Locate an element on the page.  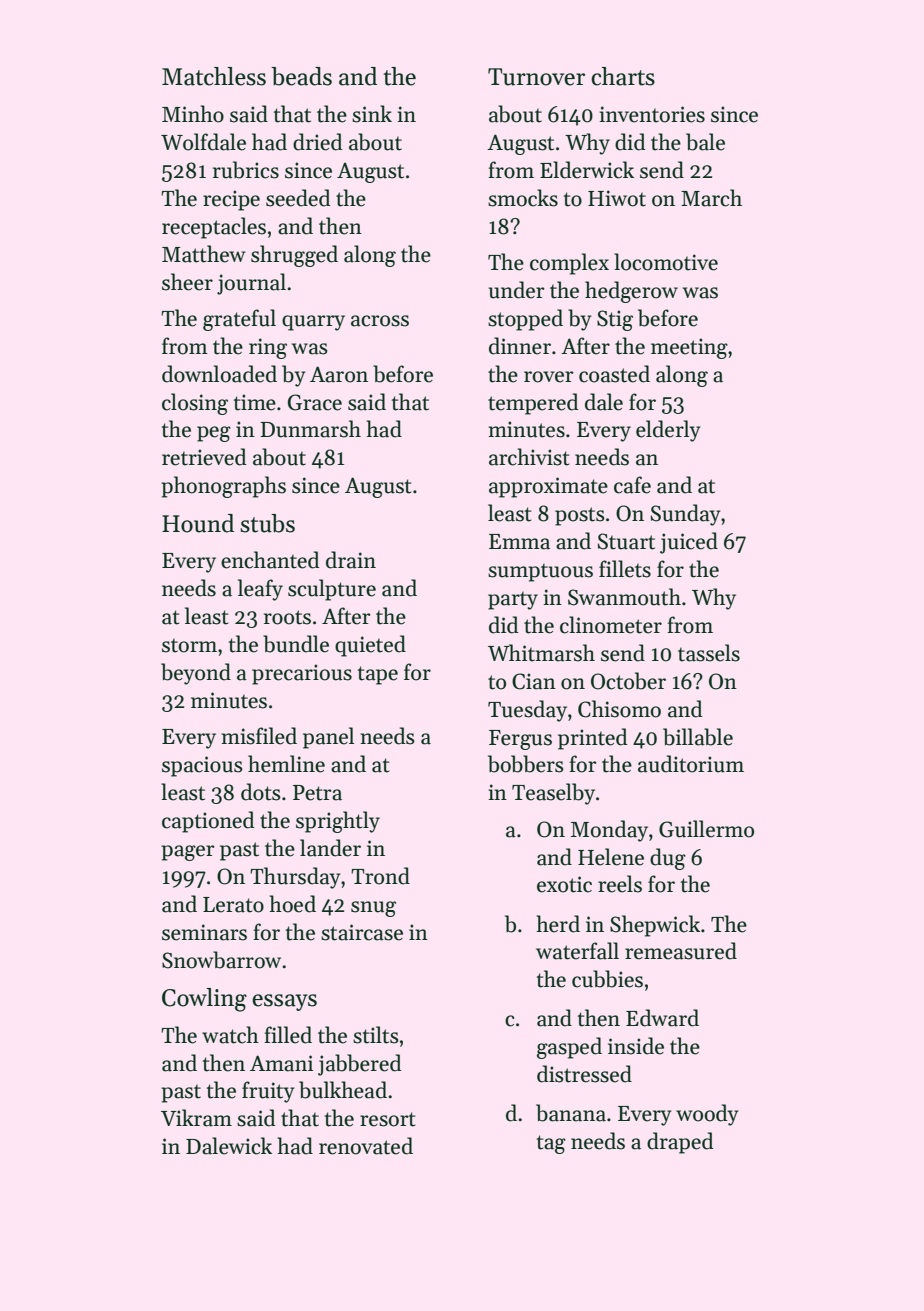
draped is located at coordinates (680, 1143).
